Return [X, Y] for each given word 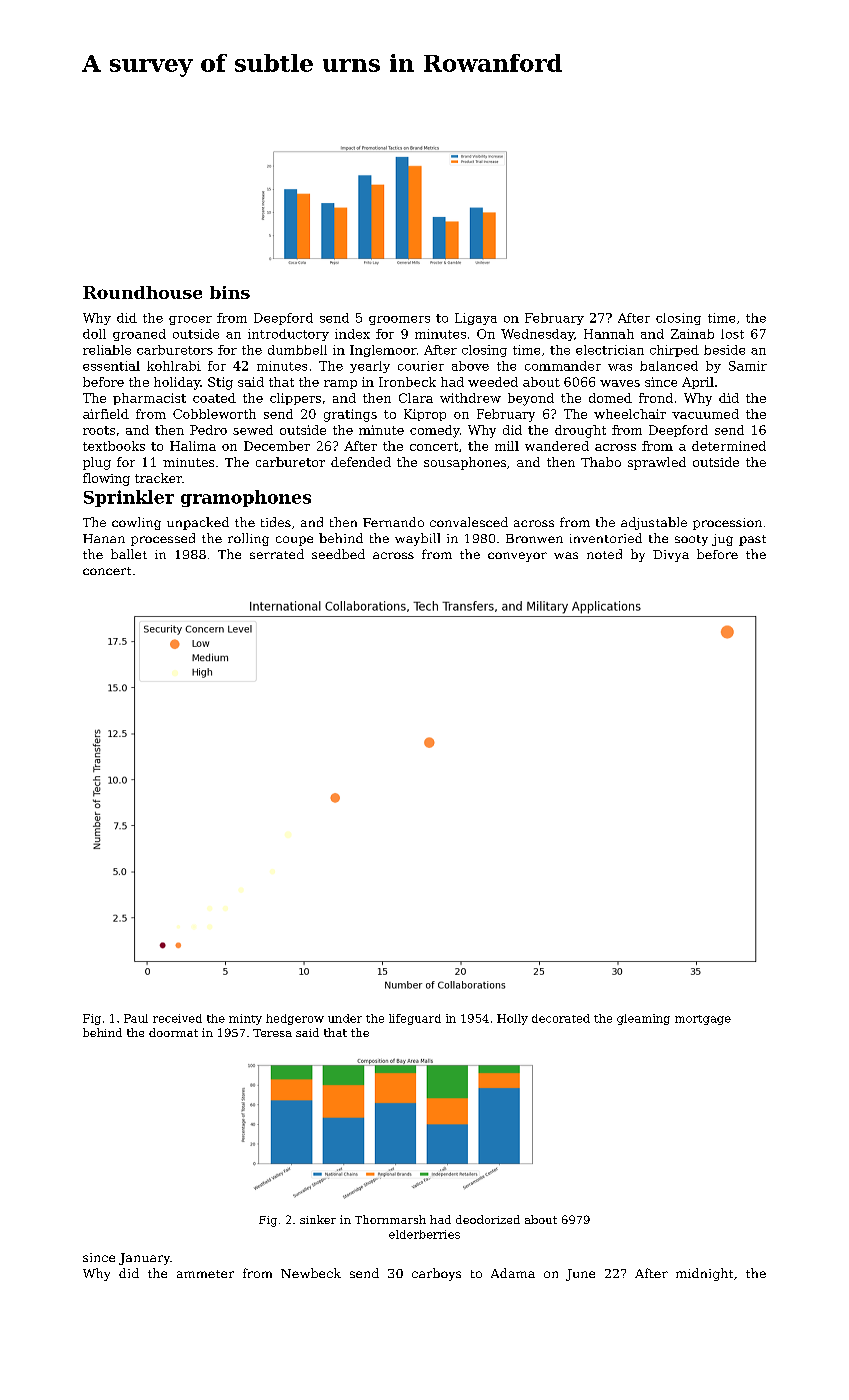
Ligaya [476, 319]
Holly [512, 1019]
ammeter [205, 1274]
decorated [561, 1018]
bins [230, 292]
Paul [136, 1018]
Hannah [609, 334]
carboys [436, 1274]
